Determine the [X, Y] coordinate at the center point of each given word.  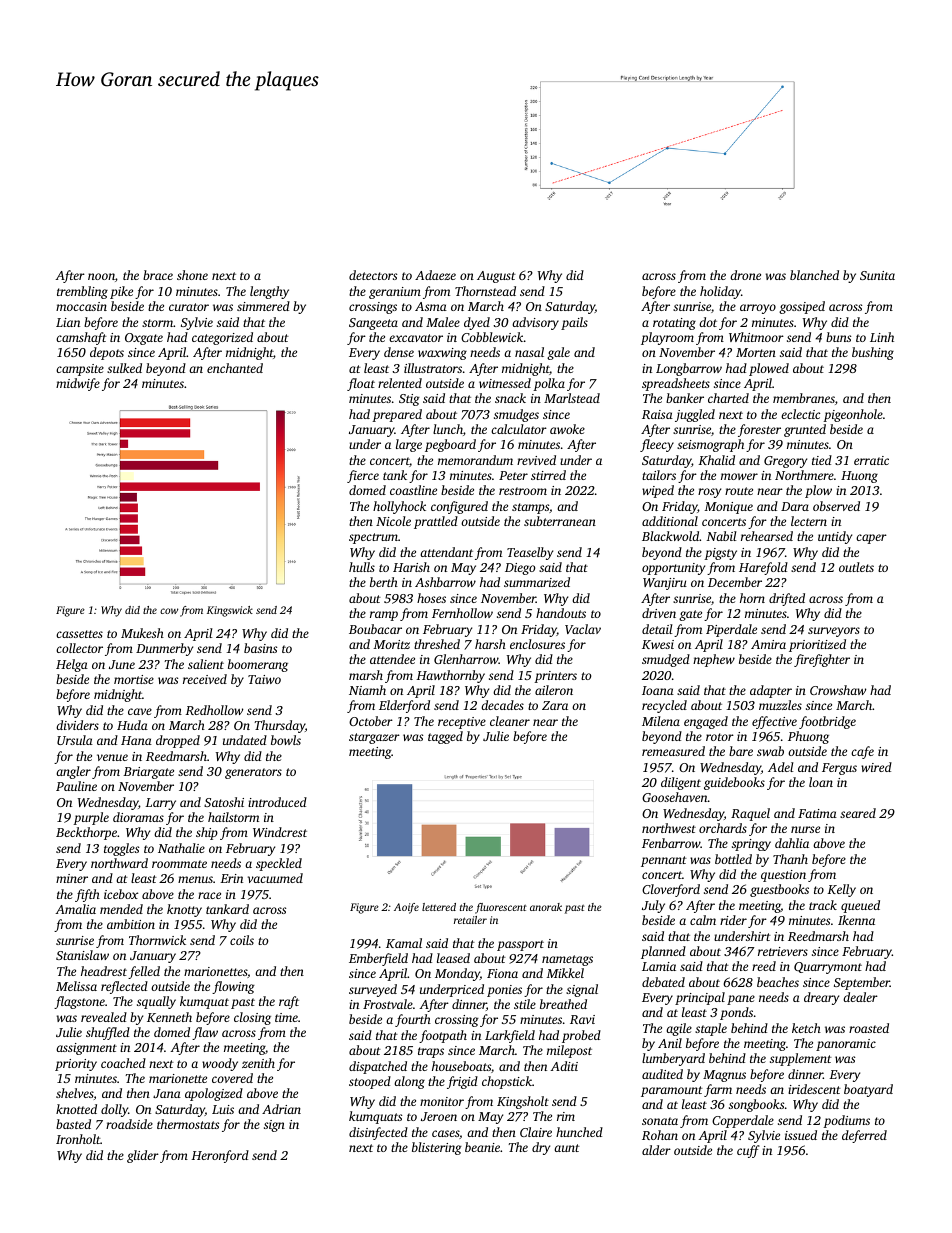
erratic [871, 460]
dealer [860, 997]
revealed [104, 1017]
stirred [548, 475]
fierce [363, 476]
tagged [445, 737]
